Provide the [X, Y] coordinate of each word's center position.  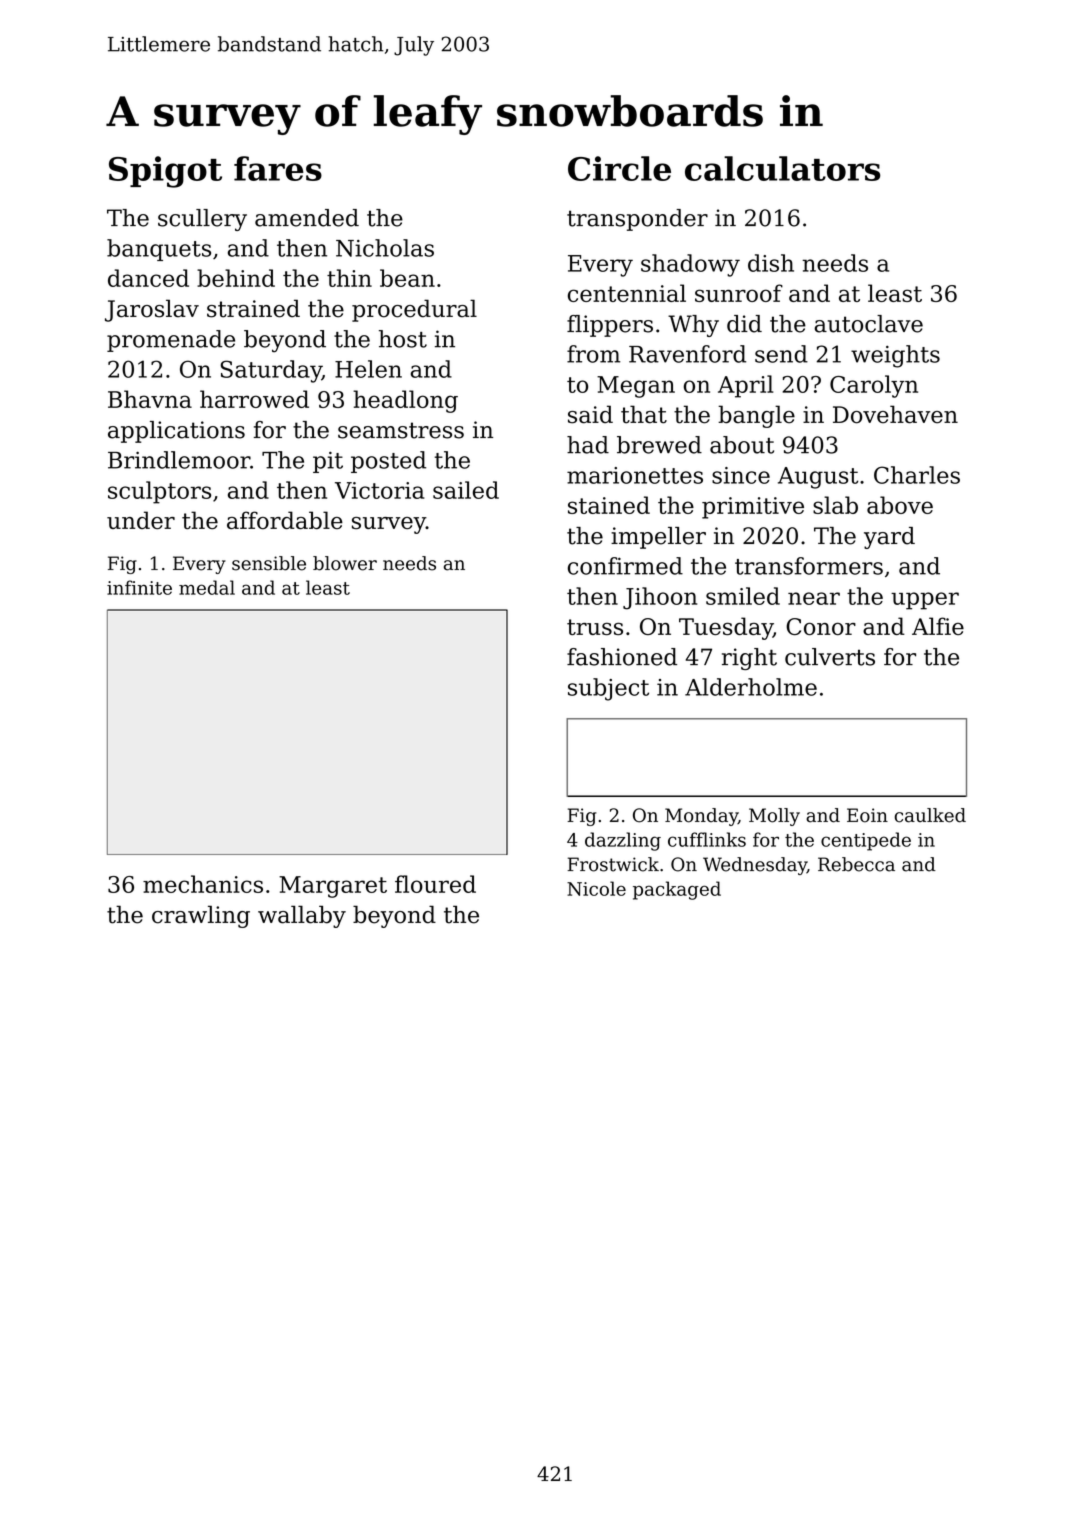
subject [608, 689]
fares [278, 168]
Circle [619, 168]
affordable [285, 520]
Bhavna [150, 399]
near [814, 598]
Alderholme [751, 687]
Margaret [333, 887]
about [742, 445]
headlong [405, 401]
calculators [782, 168]
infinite [139, 587]
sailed [466, 490]
